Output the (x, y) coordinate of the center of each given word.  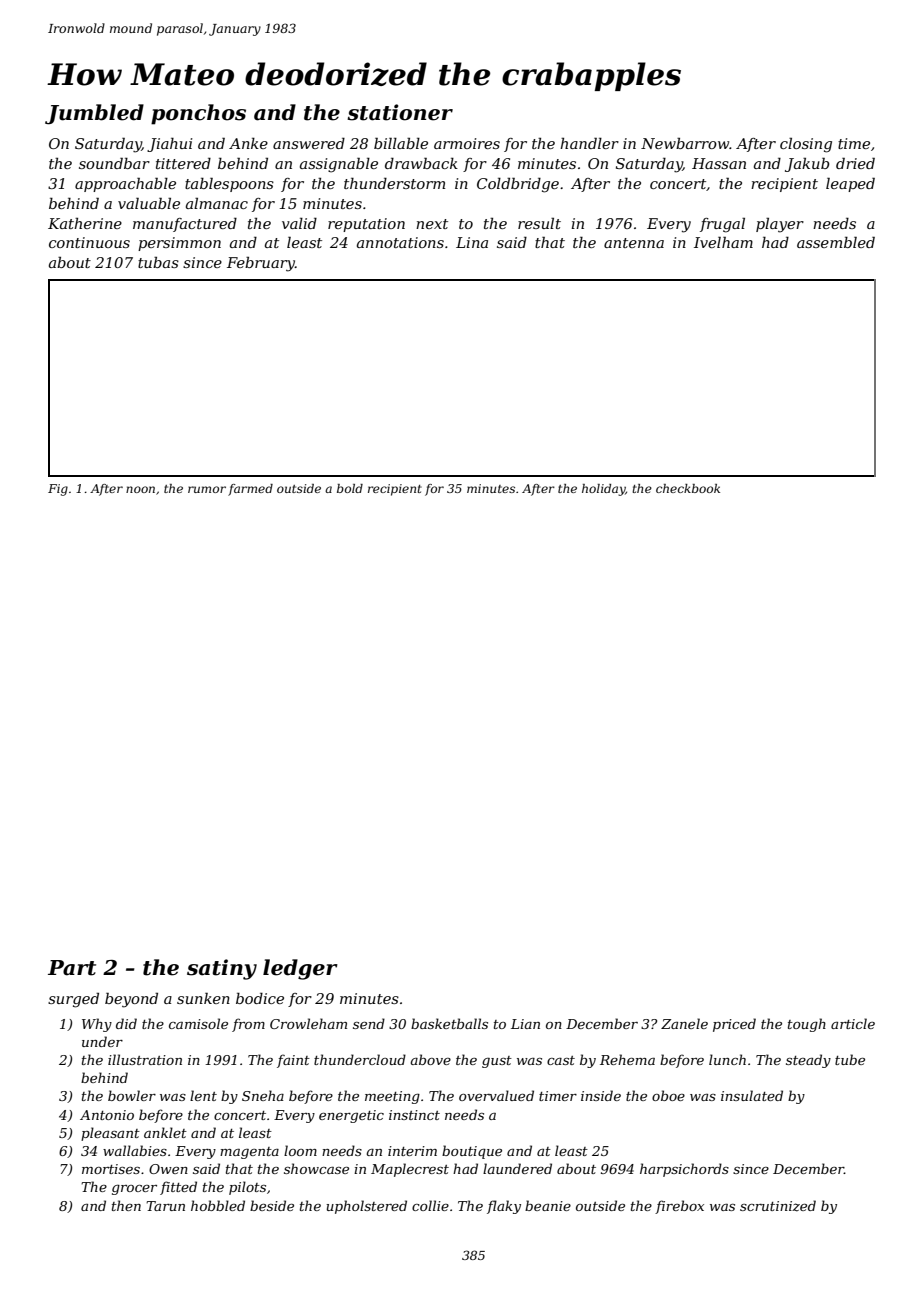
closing (806, 145)
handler (589, 143)
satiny (222, 969)
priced (734, 1025)
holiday (603, 490)
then (126, 1205)
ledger (300, 969)
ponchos (198, 114)
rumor (207, 489)
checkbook (688, 488)
